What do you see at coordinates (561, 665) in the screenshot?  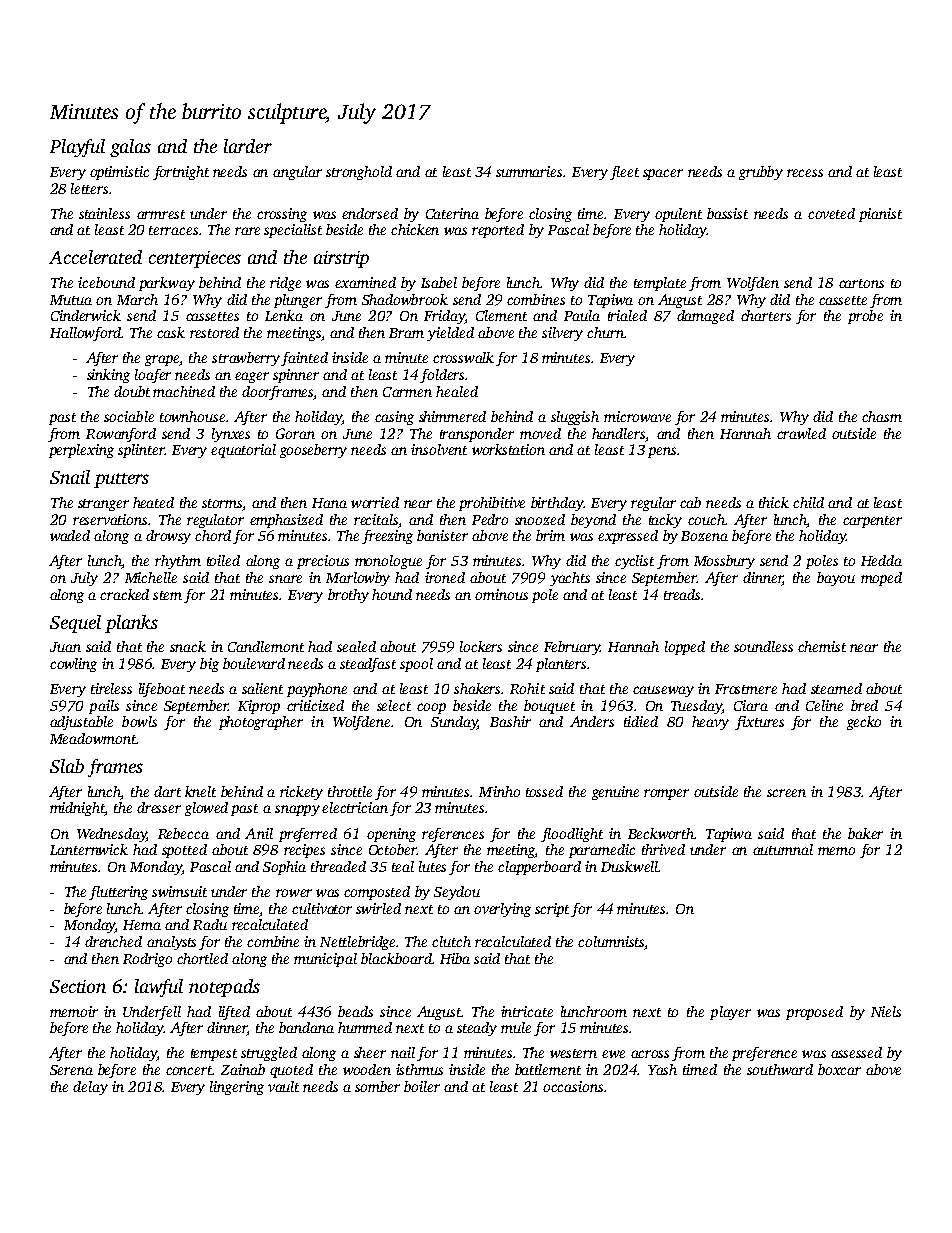 I see `planters` at bounding box center [561, 665].
